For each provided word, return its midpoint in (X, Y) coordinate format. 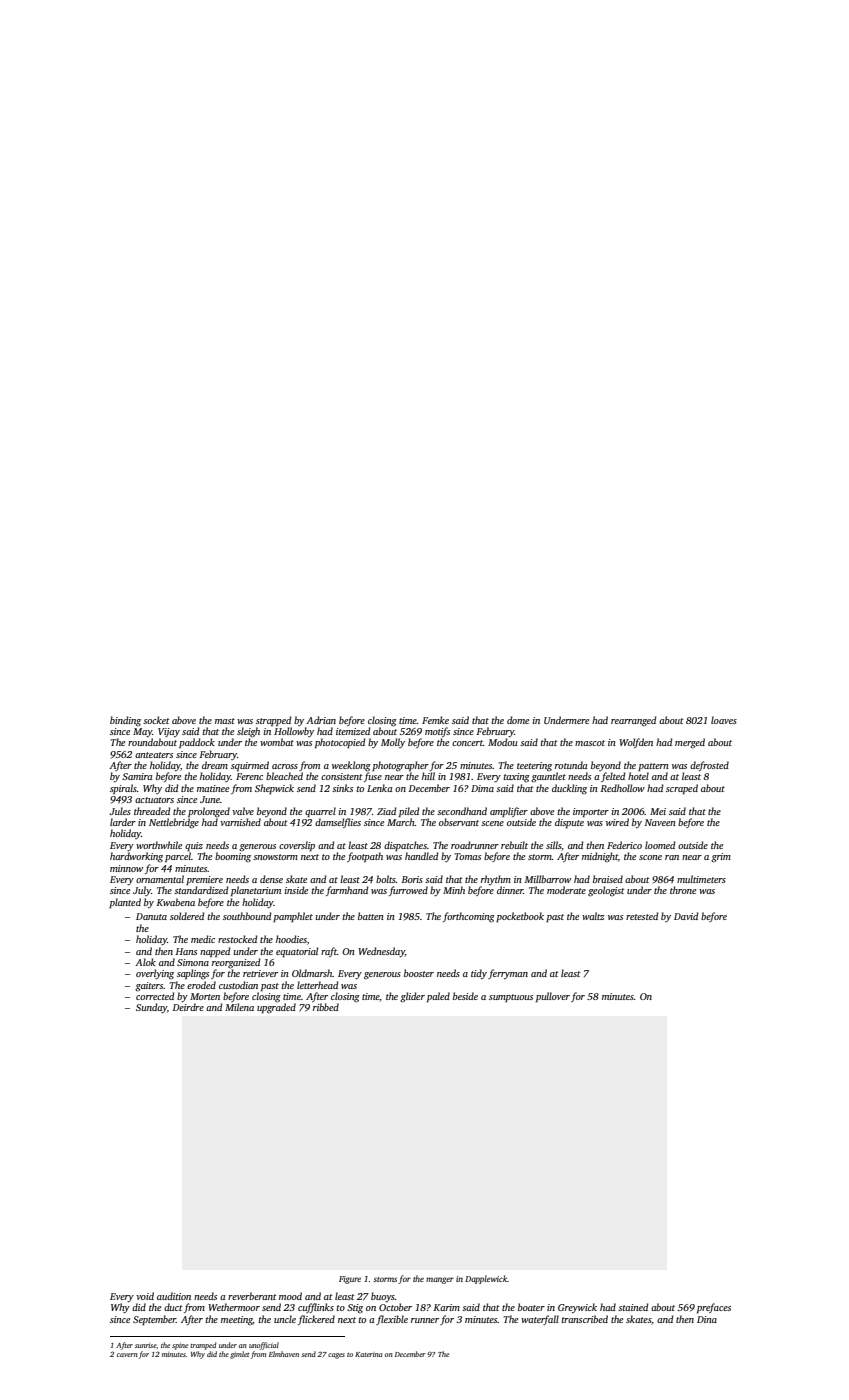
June (210, 799)
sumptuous (511, 998)
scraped (682, 789)
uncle (285, 1319)
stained (633, 1307)
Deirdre (188, 1007)
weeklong (351, 766)
